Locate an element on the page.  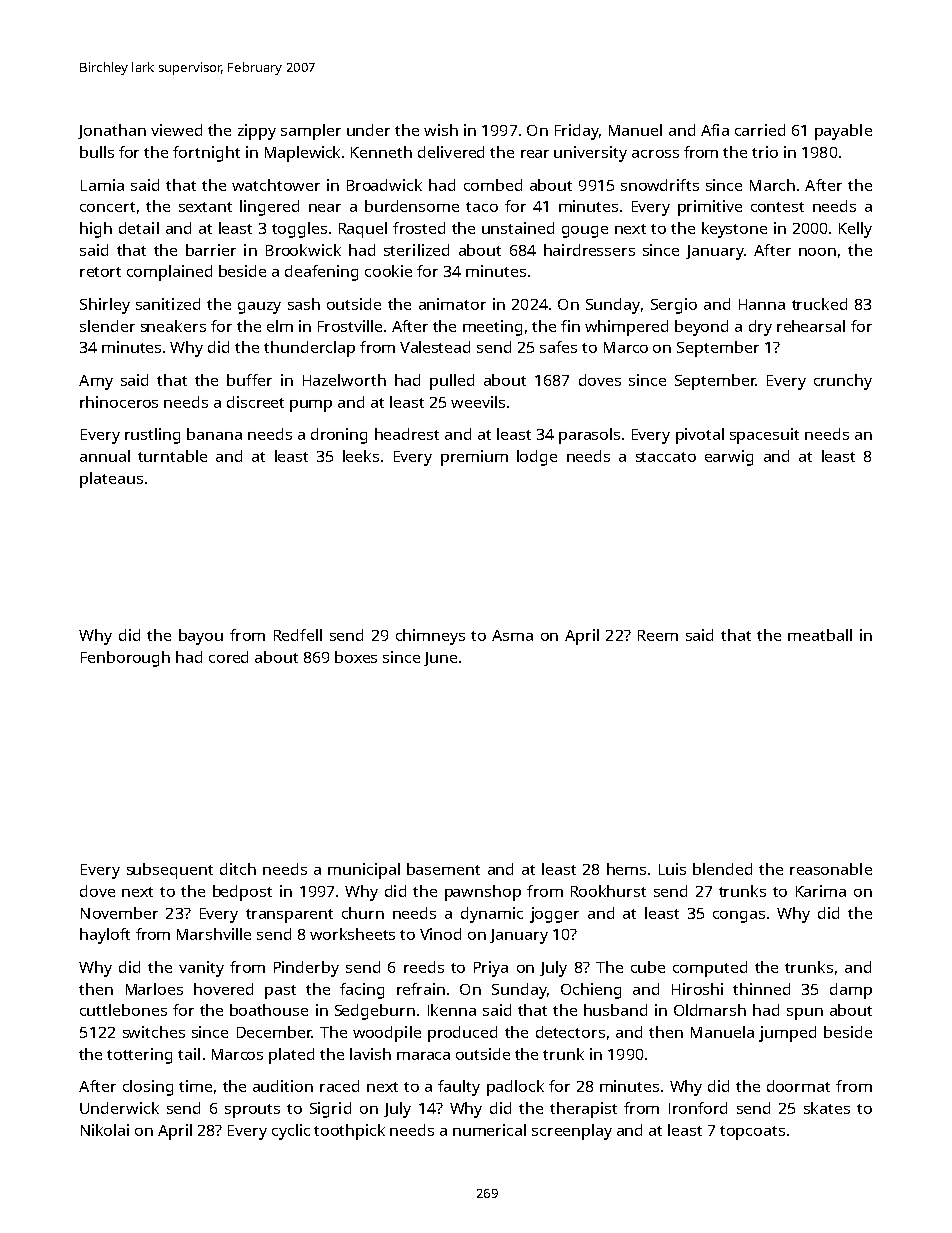
toothpick is located at coordinates (349, 1132).
